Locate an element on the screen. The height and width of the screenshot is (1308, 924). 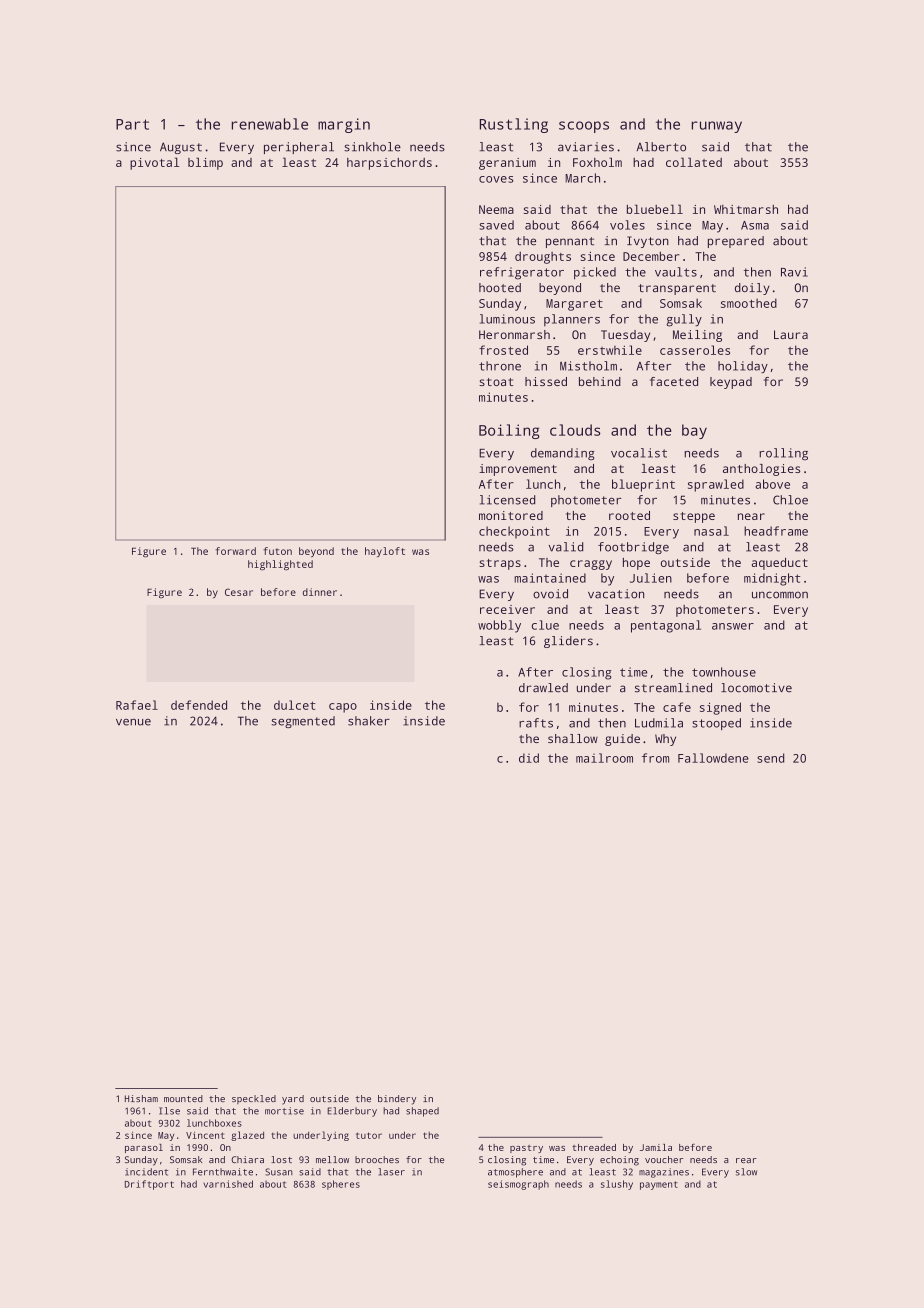
venue is located at coordinates (133, 722).
